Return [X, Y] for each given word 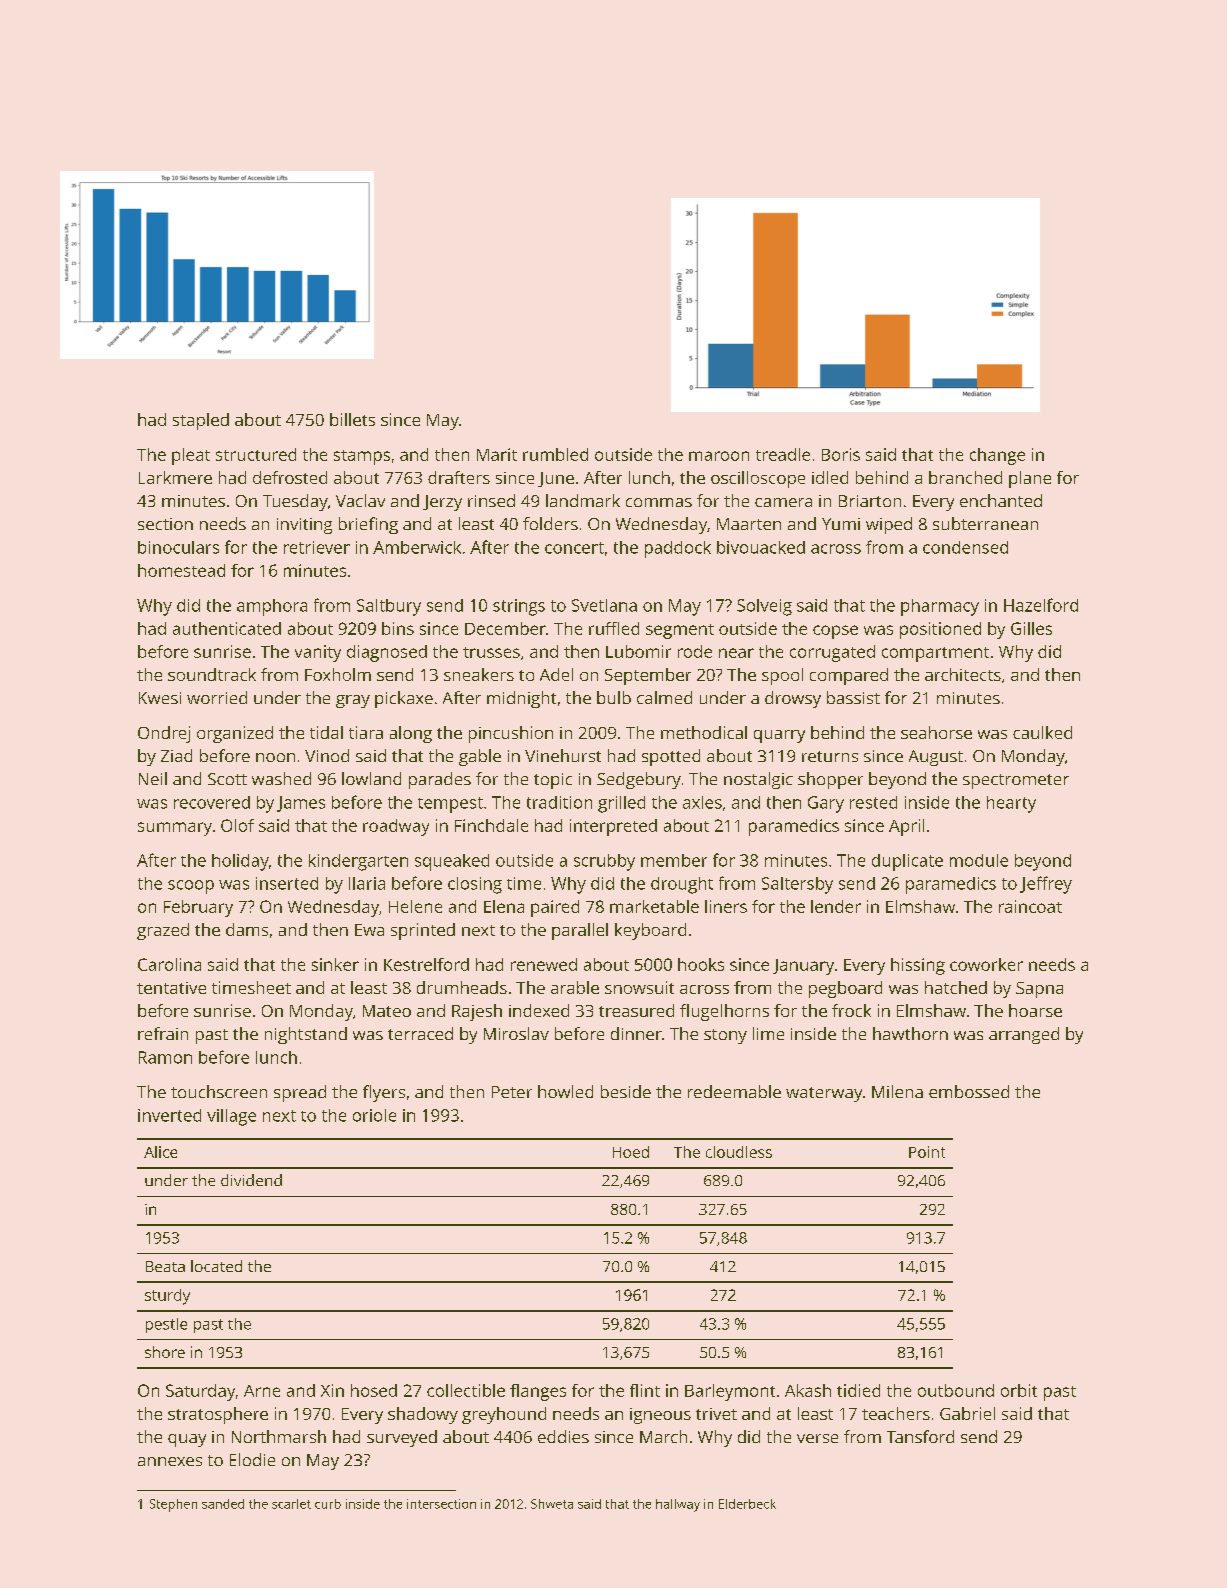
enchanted [1001, 500]
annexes [170, 1461]
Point [927, 1152]
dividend [251, 1180]
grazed [163, 931]
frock [851, 1010]
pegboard [845, 989]
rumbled [555, 454]
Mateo [387, 1011]
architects [963, 674]
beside [626, 1091]
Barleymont [730, 1392]
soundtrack [212, 674]
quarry [779, 736]
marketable [654, 906]
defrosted [290, 477]
